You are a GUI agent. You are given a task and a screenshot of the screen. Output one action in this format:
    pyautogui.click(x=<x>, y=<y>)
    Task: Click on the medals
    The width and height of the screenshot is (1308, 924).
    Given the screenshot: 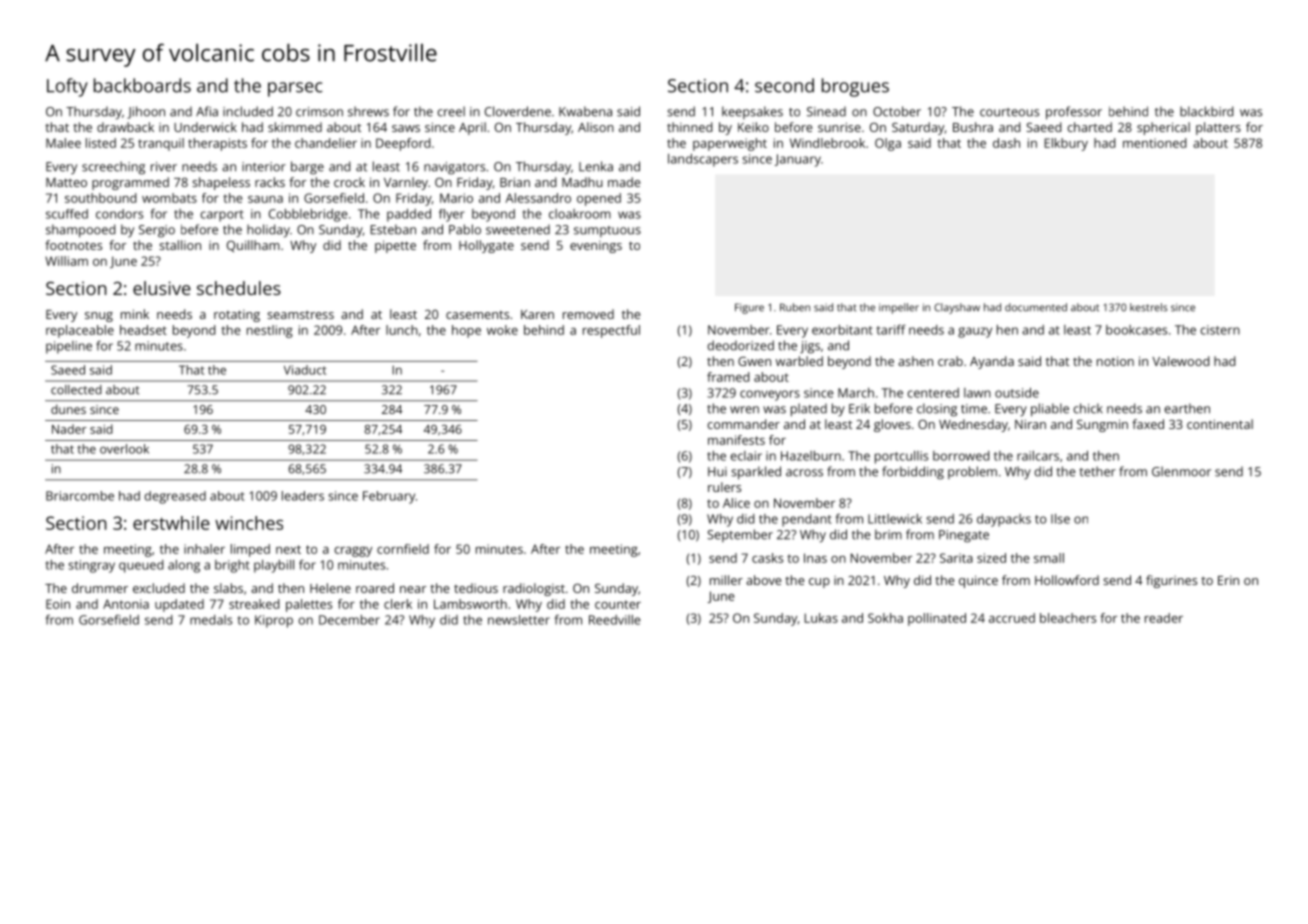 What is the action you would take?
    pyautogui.click(x=211, y=620)
